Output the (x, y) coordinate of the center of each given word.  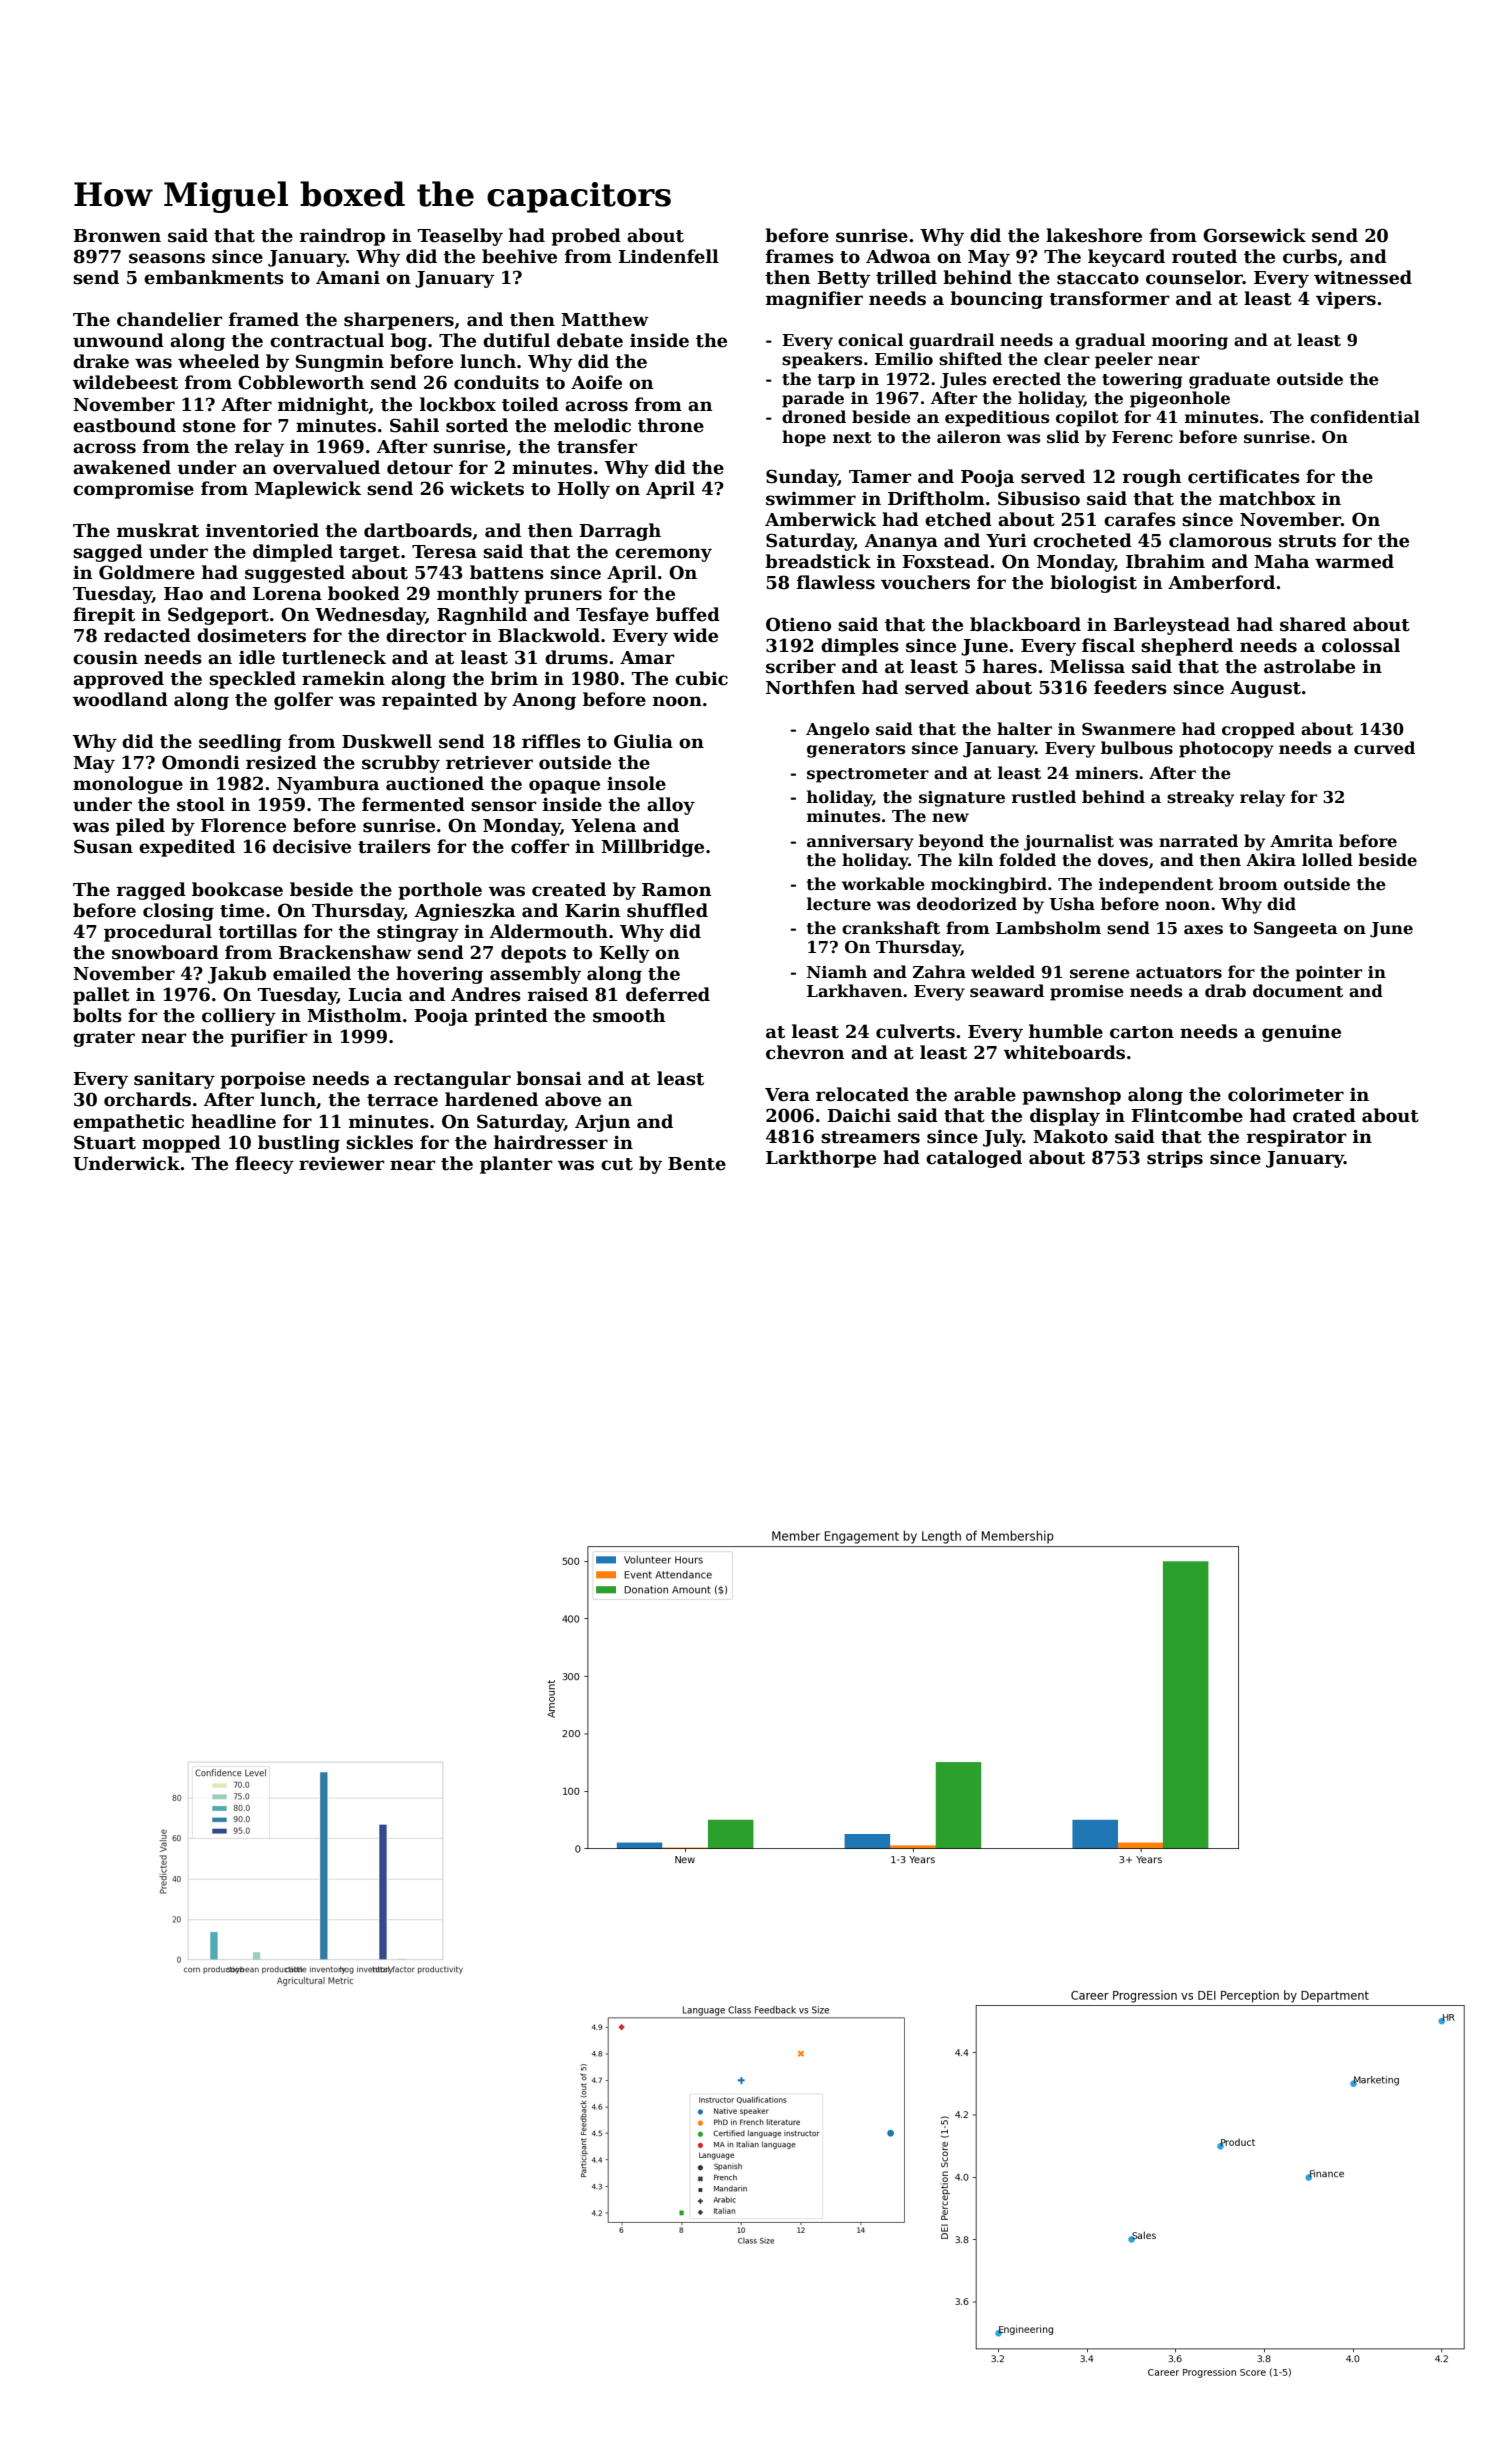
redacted (147, 635)
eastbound (124, 425)
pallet (101, 996)
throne (671, 425)
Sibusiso (1039, 498)
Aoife (596, 382)
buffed (688, 614)
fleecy (264, 1165)
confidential (1365, 417)
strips (1175, 1159)
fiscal (1108, 645)
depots (533, 954)
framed (264, 319)
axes (1203, 930)
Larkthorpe (821, 1159)
